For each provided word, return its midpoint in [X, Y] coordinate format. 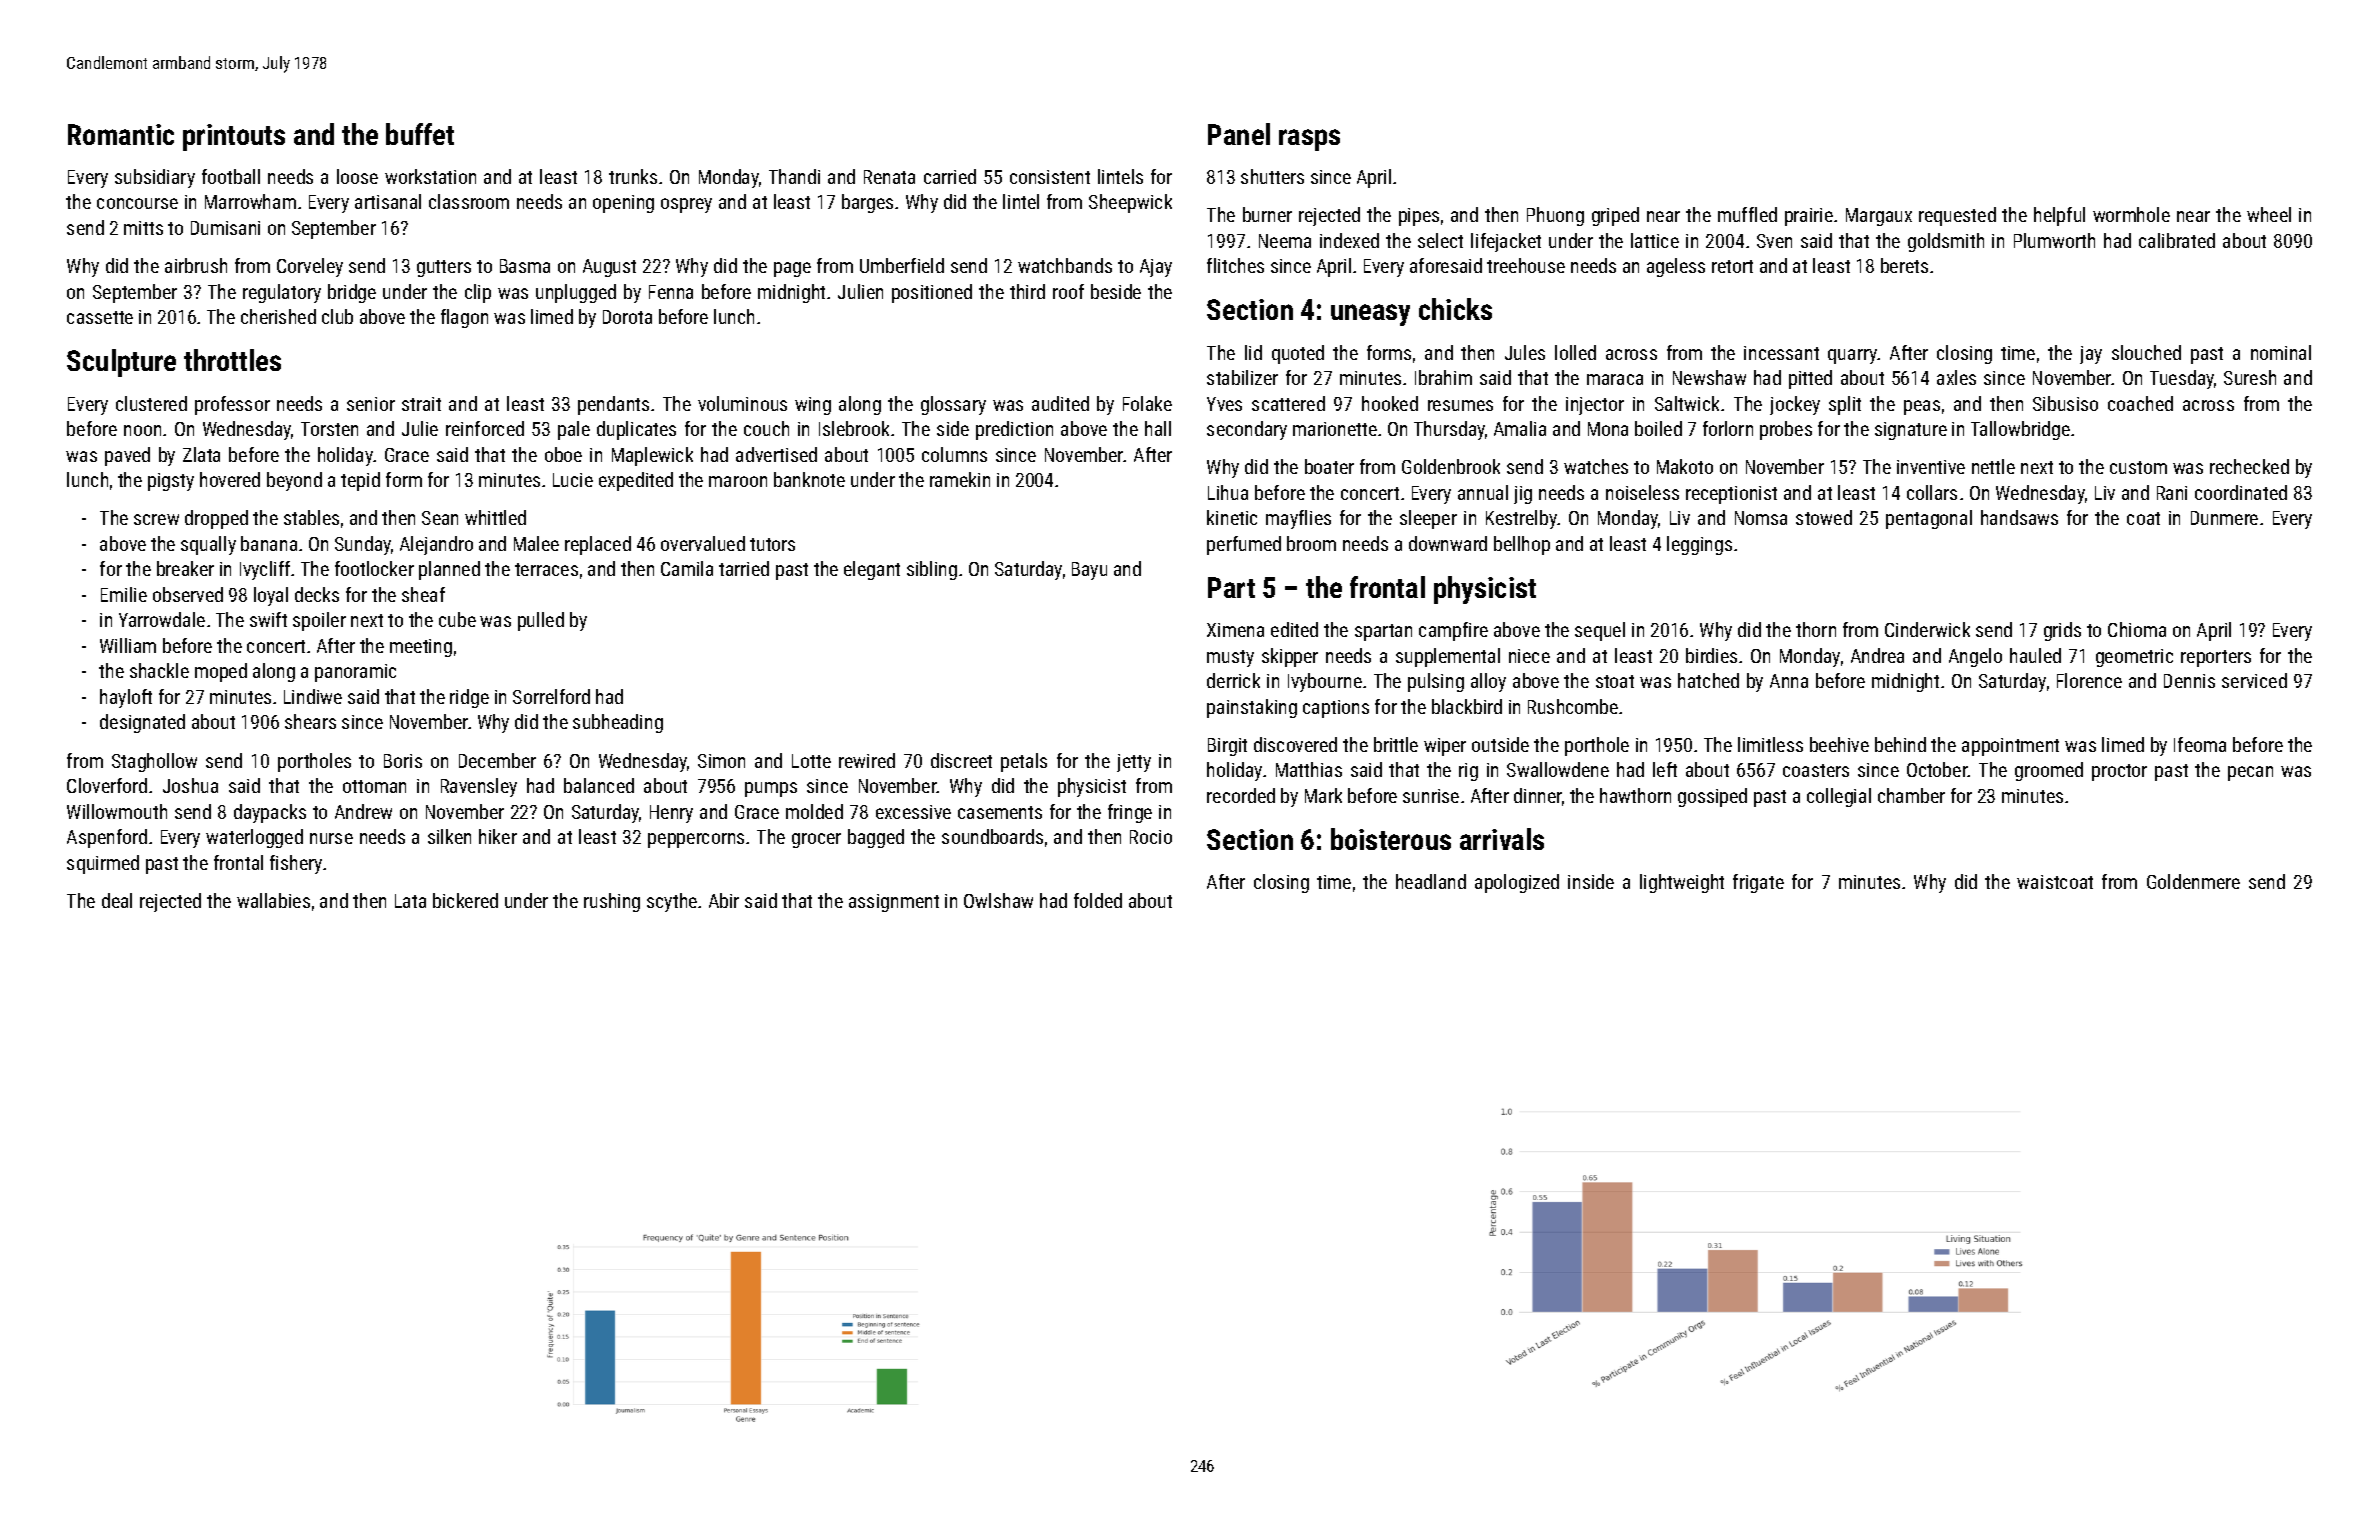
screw [156, 519]
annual [1483, 492]
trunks [633, 176]
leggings [1699, 545]
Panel [1239, 134]
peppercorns [696, 840]
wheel [2269, 214]
